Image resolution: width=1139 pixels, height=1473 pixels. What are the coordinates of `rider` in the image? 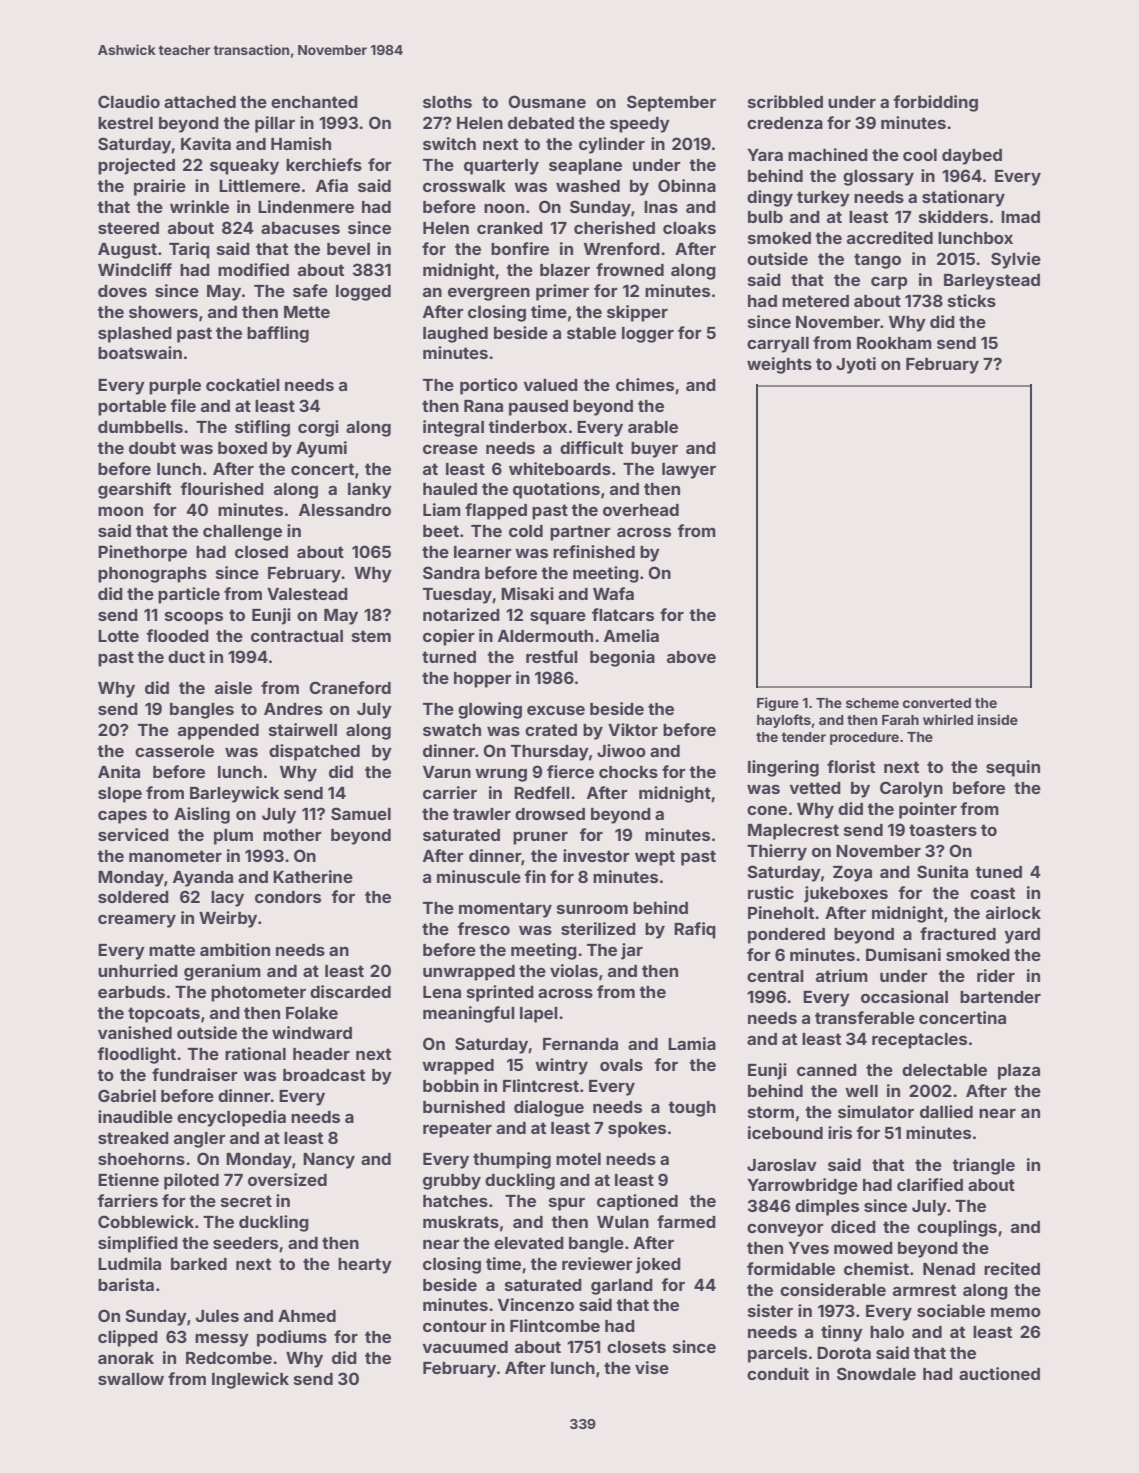 It's located at (996, 975).
